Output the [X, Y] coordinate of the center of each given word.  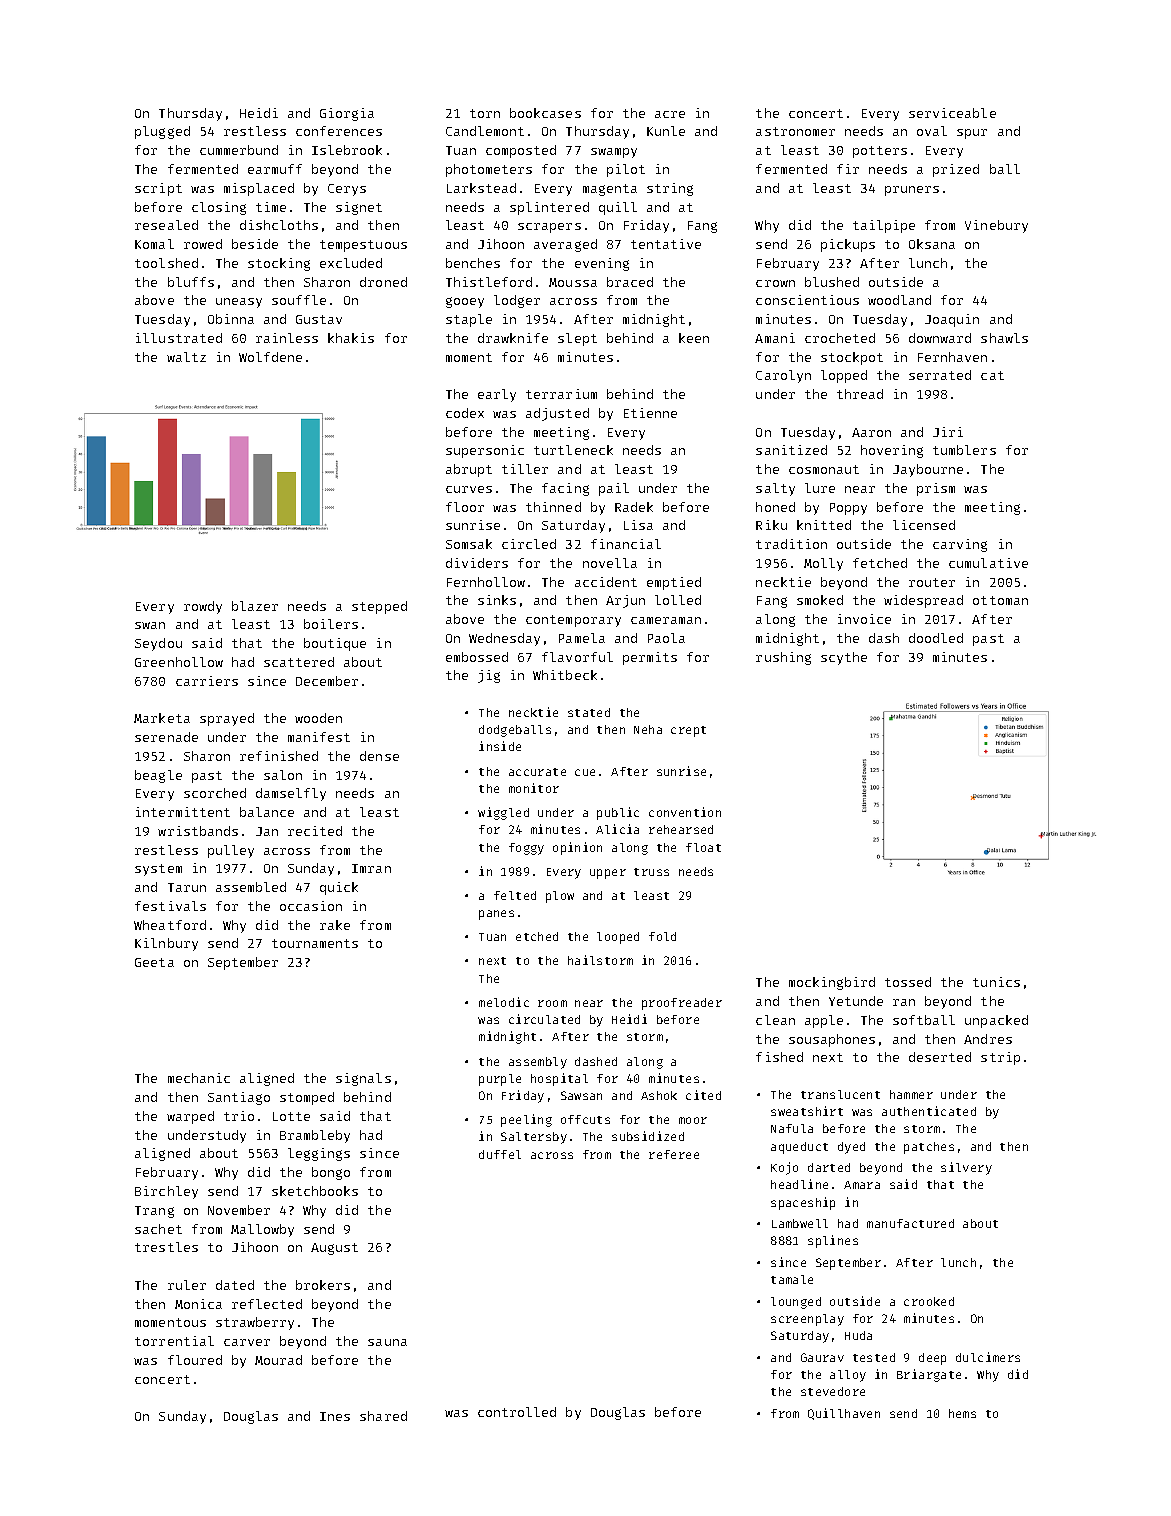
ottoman [1000, 600]
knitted [824, 525]
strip [1000, 1058]
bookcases [545, 113]
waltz [186, 357]
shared [383, 1416]
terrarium [561, 394]
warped [190, 1117]
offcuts [585, 1119]
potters [880, 152]
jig [489, 676]
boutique [335, 644]
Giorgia [347, 114]
